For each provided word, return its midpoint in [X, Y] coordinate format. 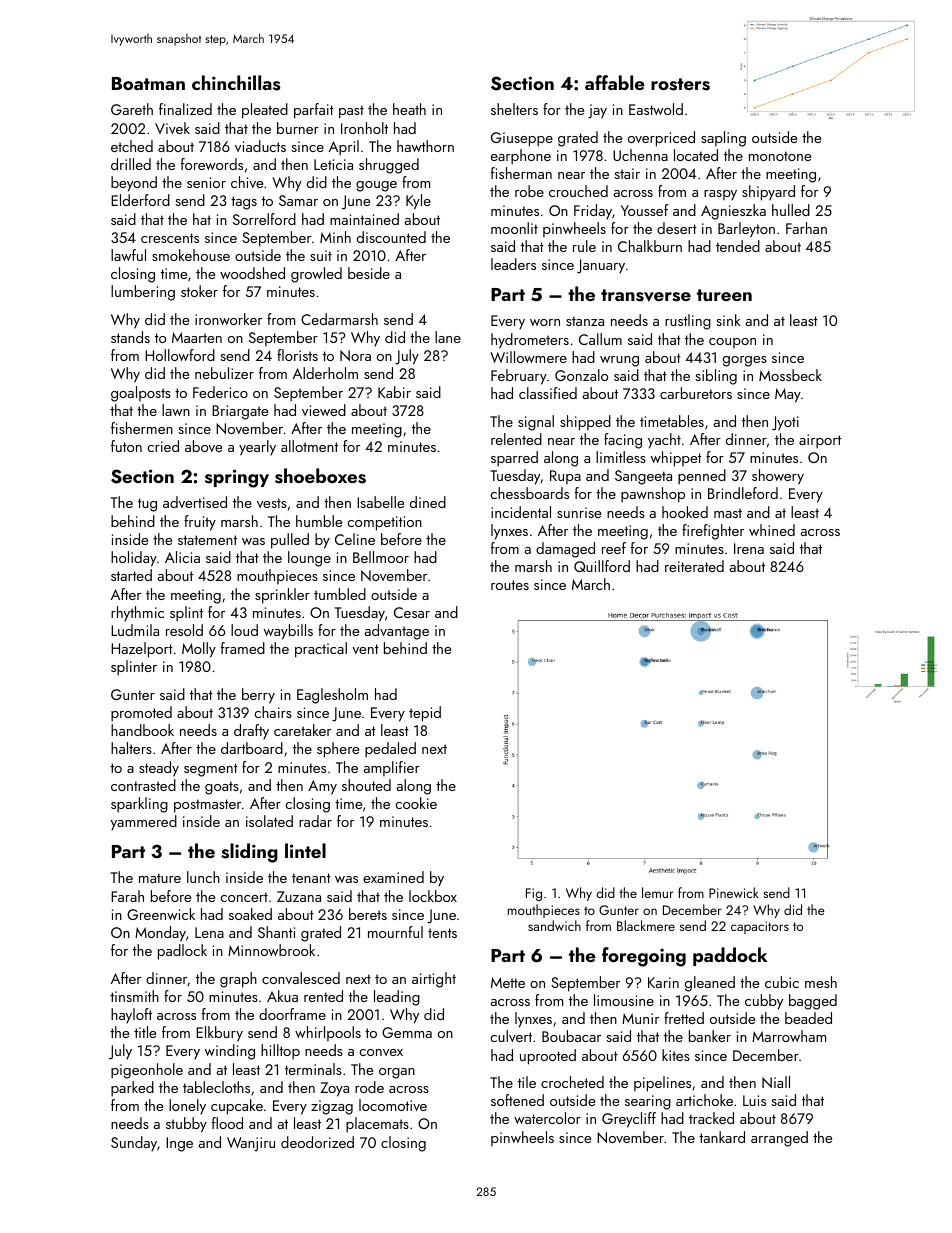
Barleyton [746, 230]
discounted [391, 237]
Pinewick [734, 892]
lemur [658, 892]
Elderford [140, 200]
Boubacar [571, 1036]
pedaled [390, 750]
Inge [179, 1144]
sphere [338, 750]
